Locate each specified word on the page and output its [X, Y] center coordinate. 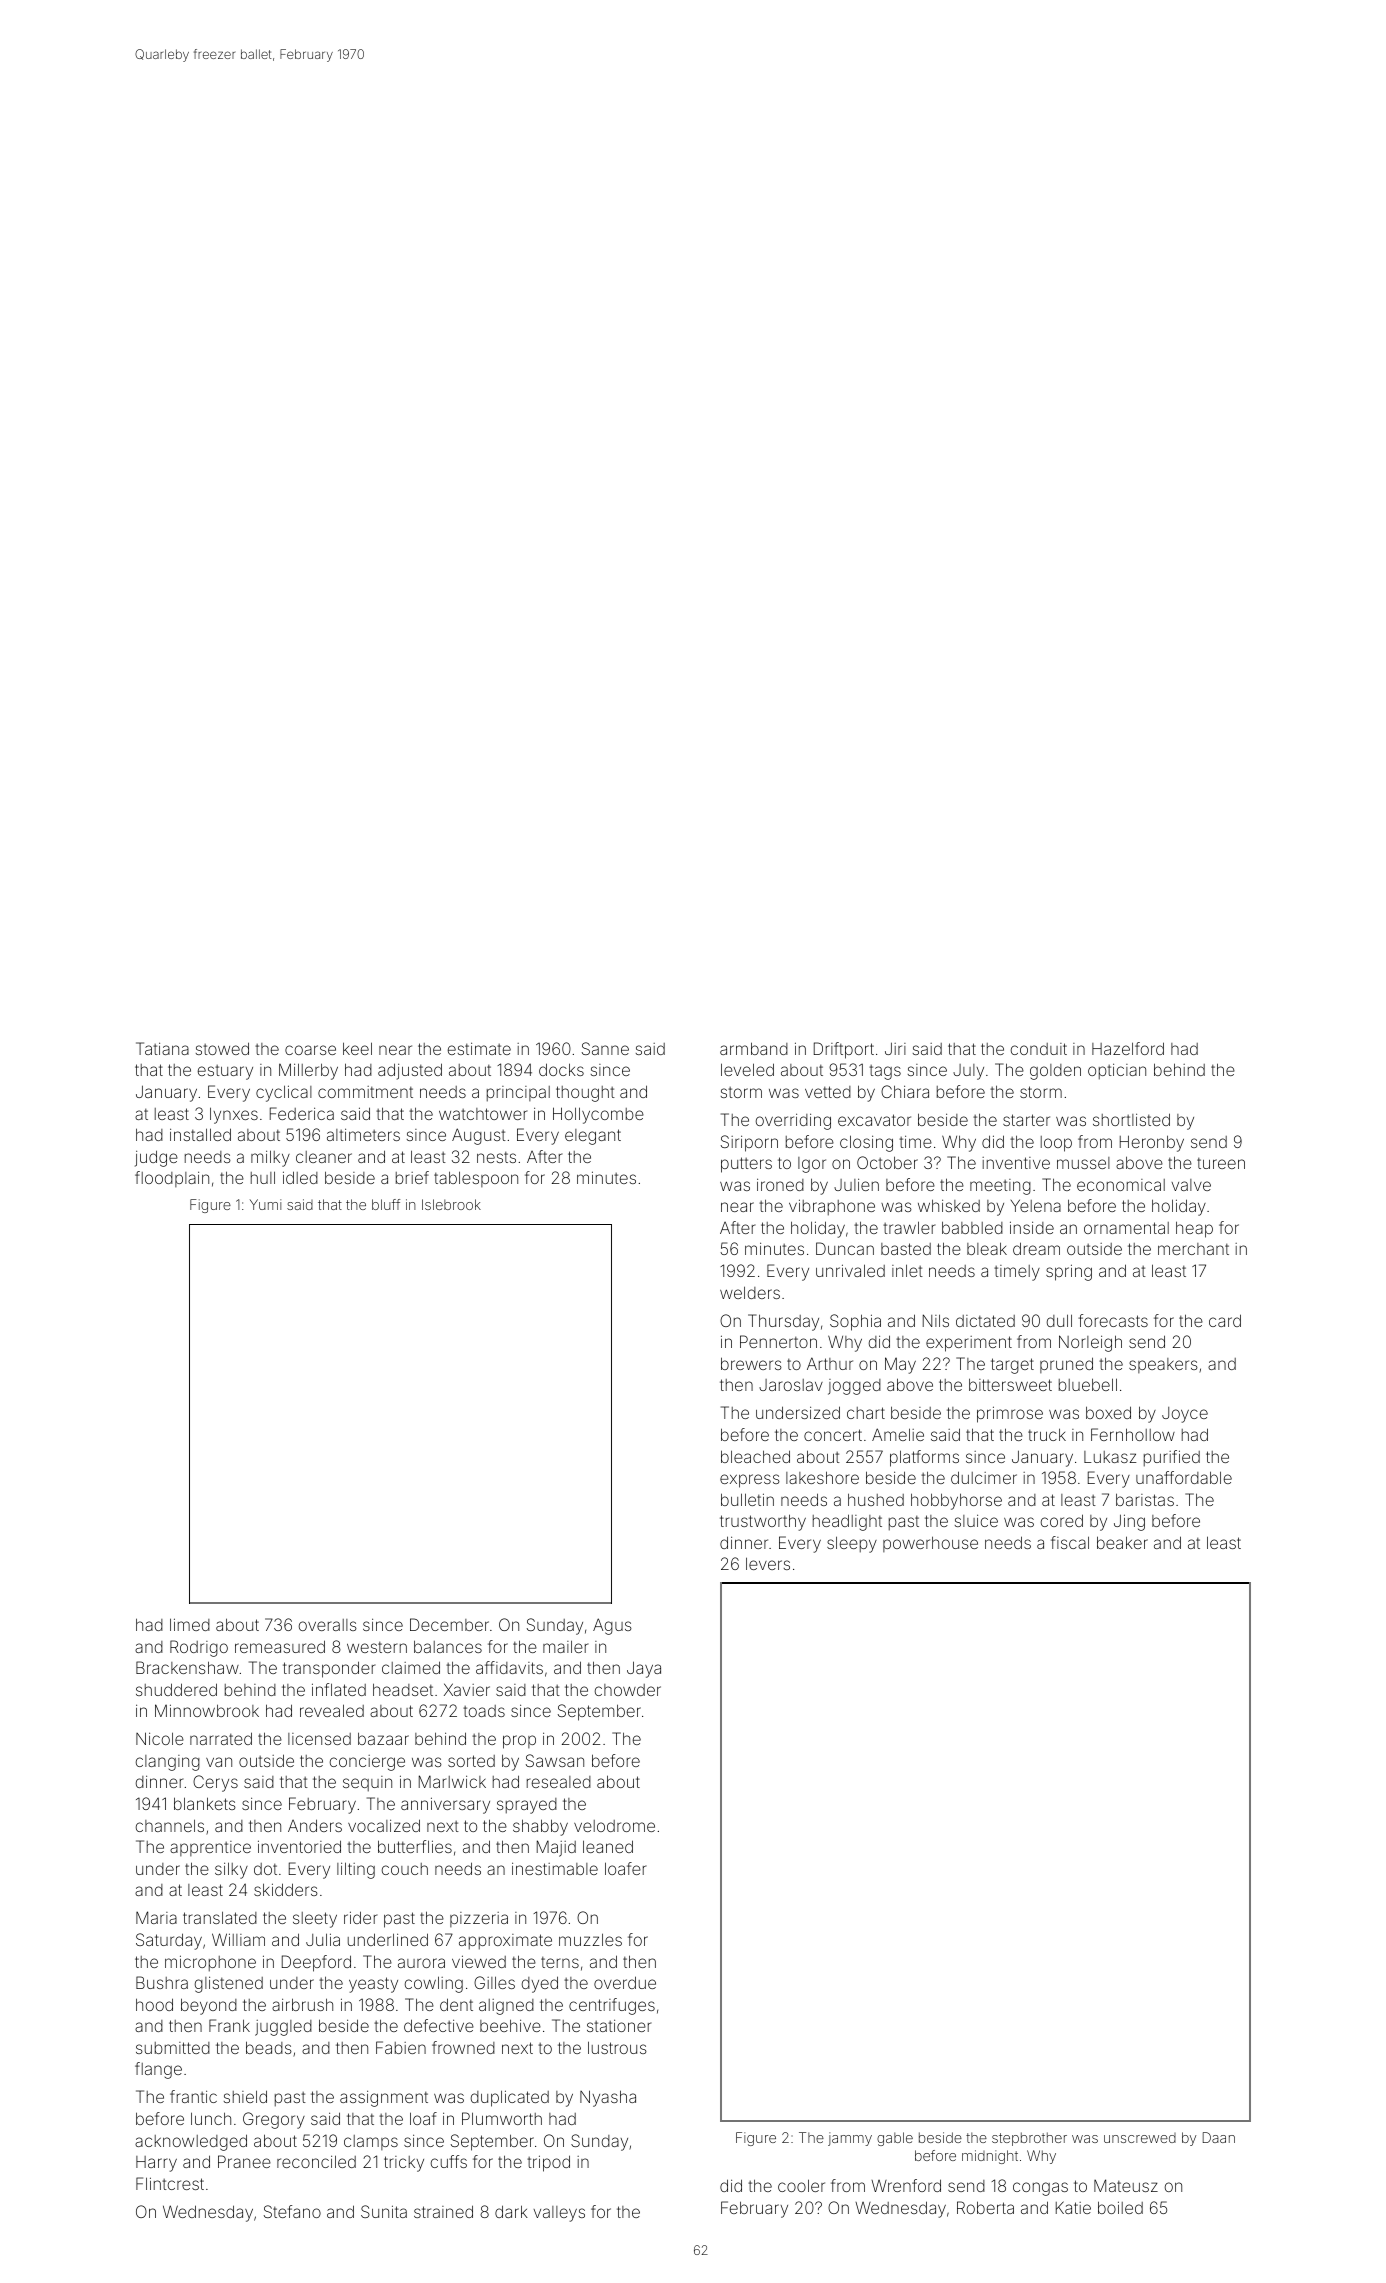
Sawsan [555, 1760]
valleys [559, 2214]
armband [754, 1048]
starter [1026, 1120]
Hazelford [1128, 1048]
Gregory [274, 2120]
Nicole [160, 1738]
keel [357, 1048]
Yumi [265, 1204]
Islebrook [451, 1204]
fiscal [1070, 1542]
